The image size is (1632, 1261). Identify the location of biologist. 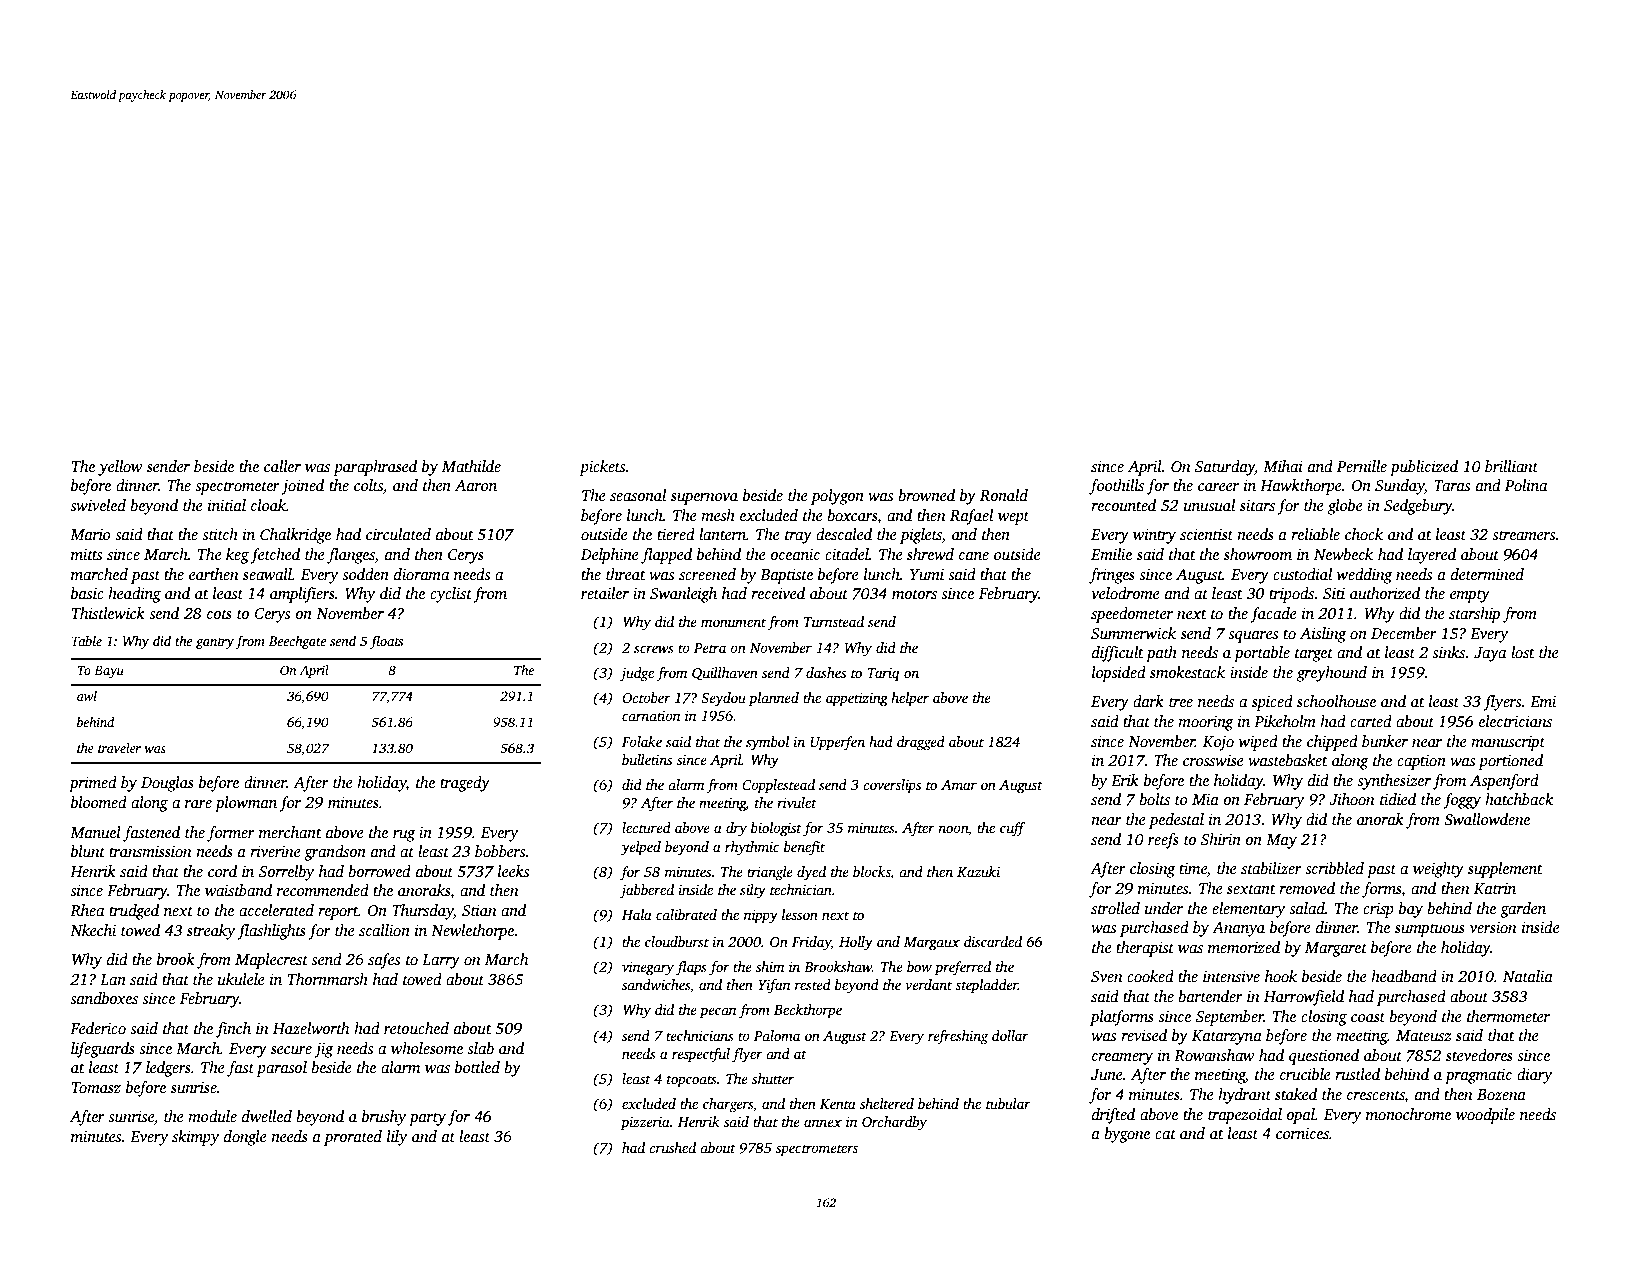
(776, 829).
